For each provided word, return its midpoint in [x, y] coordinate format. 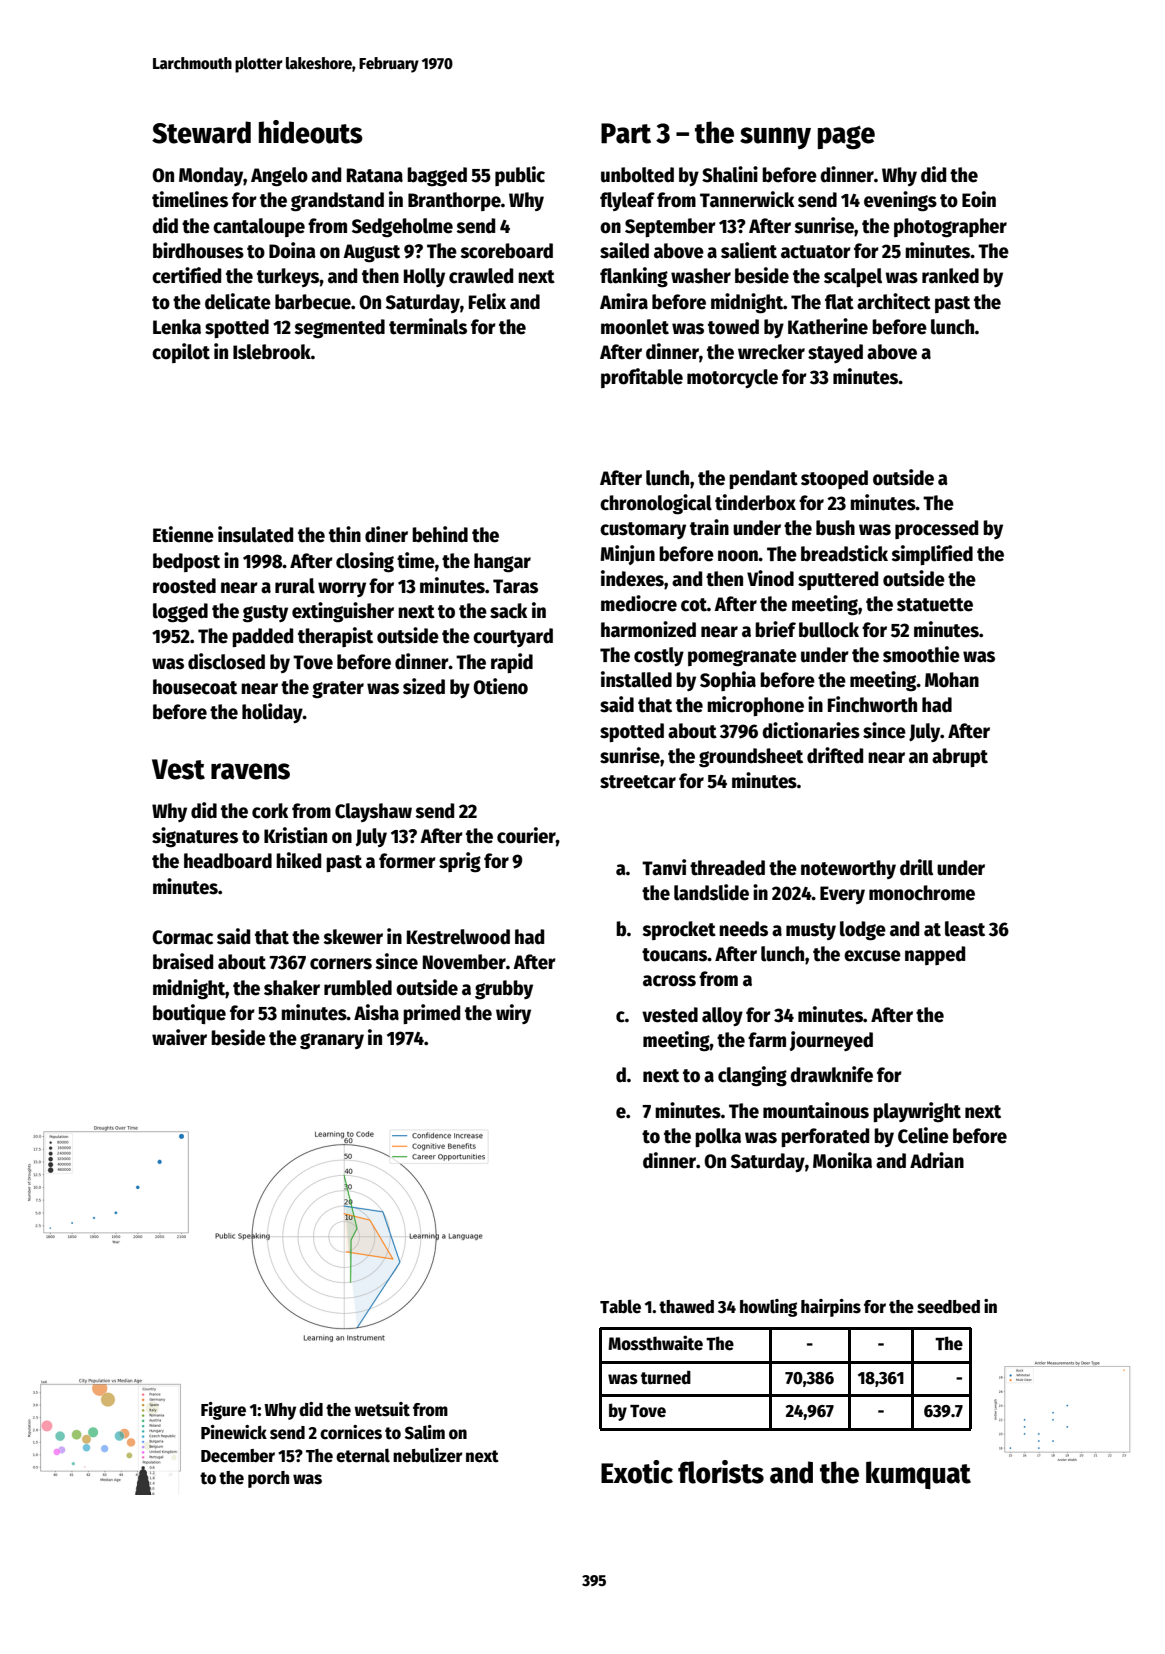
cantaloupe [259, 227]
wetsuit [382, 1409]
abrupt [960, 757]
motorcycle [732, 378]
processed [936, 529]
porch [268, 1479]
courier [526, 835]
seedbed [948, 1307]
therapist [335, 637]
